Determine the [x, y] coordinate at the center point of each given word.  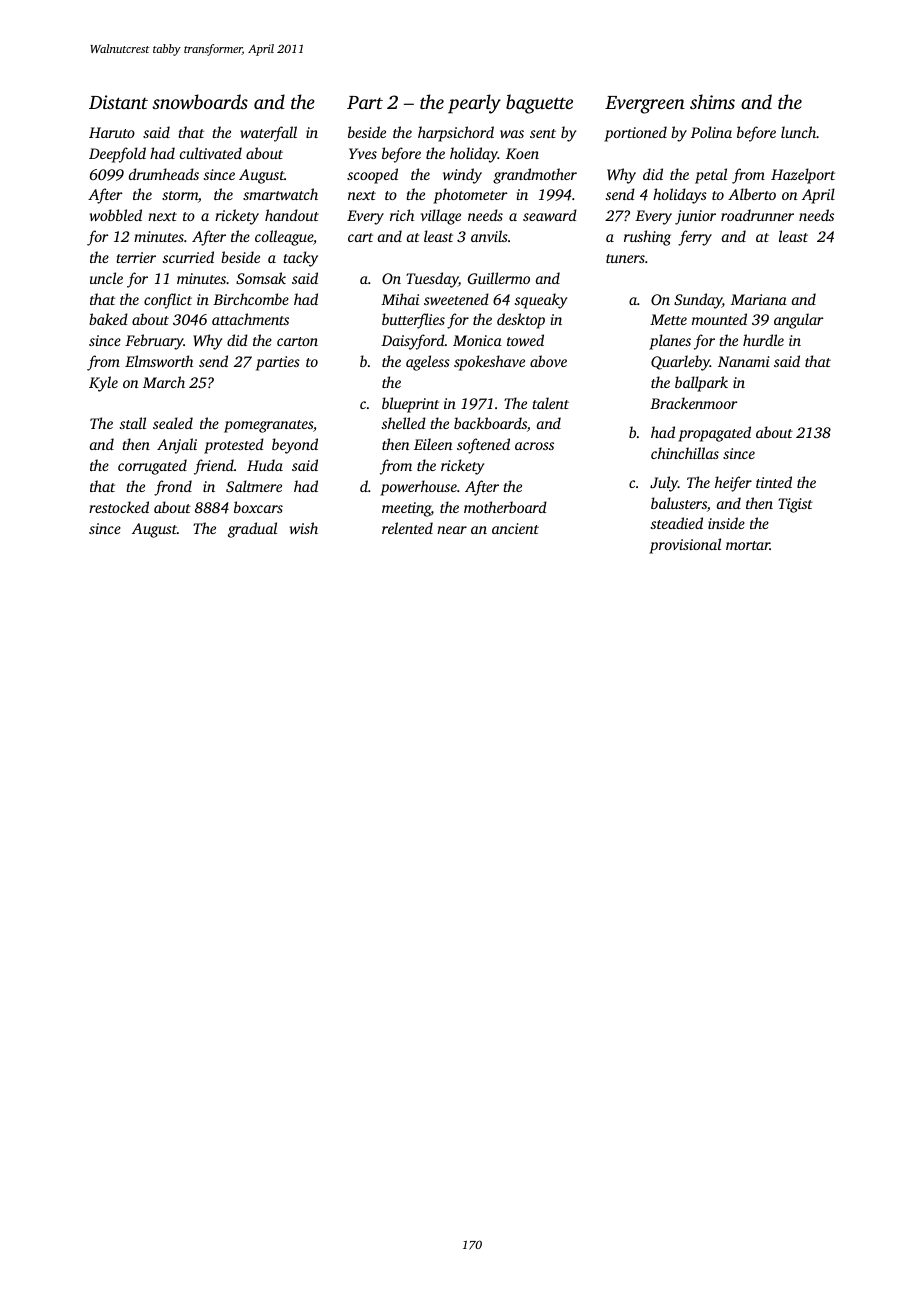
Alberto [752, 194]
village [441, 217]
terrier [136, 257]
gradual [252, 530]
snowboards [200, 102]
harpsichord [456, 134]
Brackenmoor [694, 403]
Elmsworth [159, 361]
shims [712, 101]
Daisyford [413, 342]
